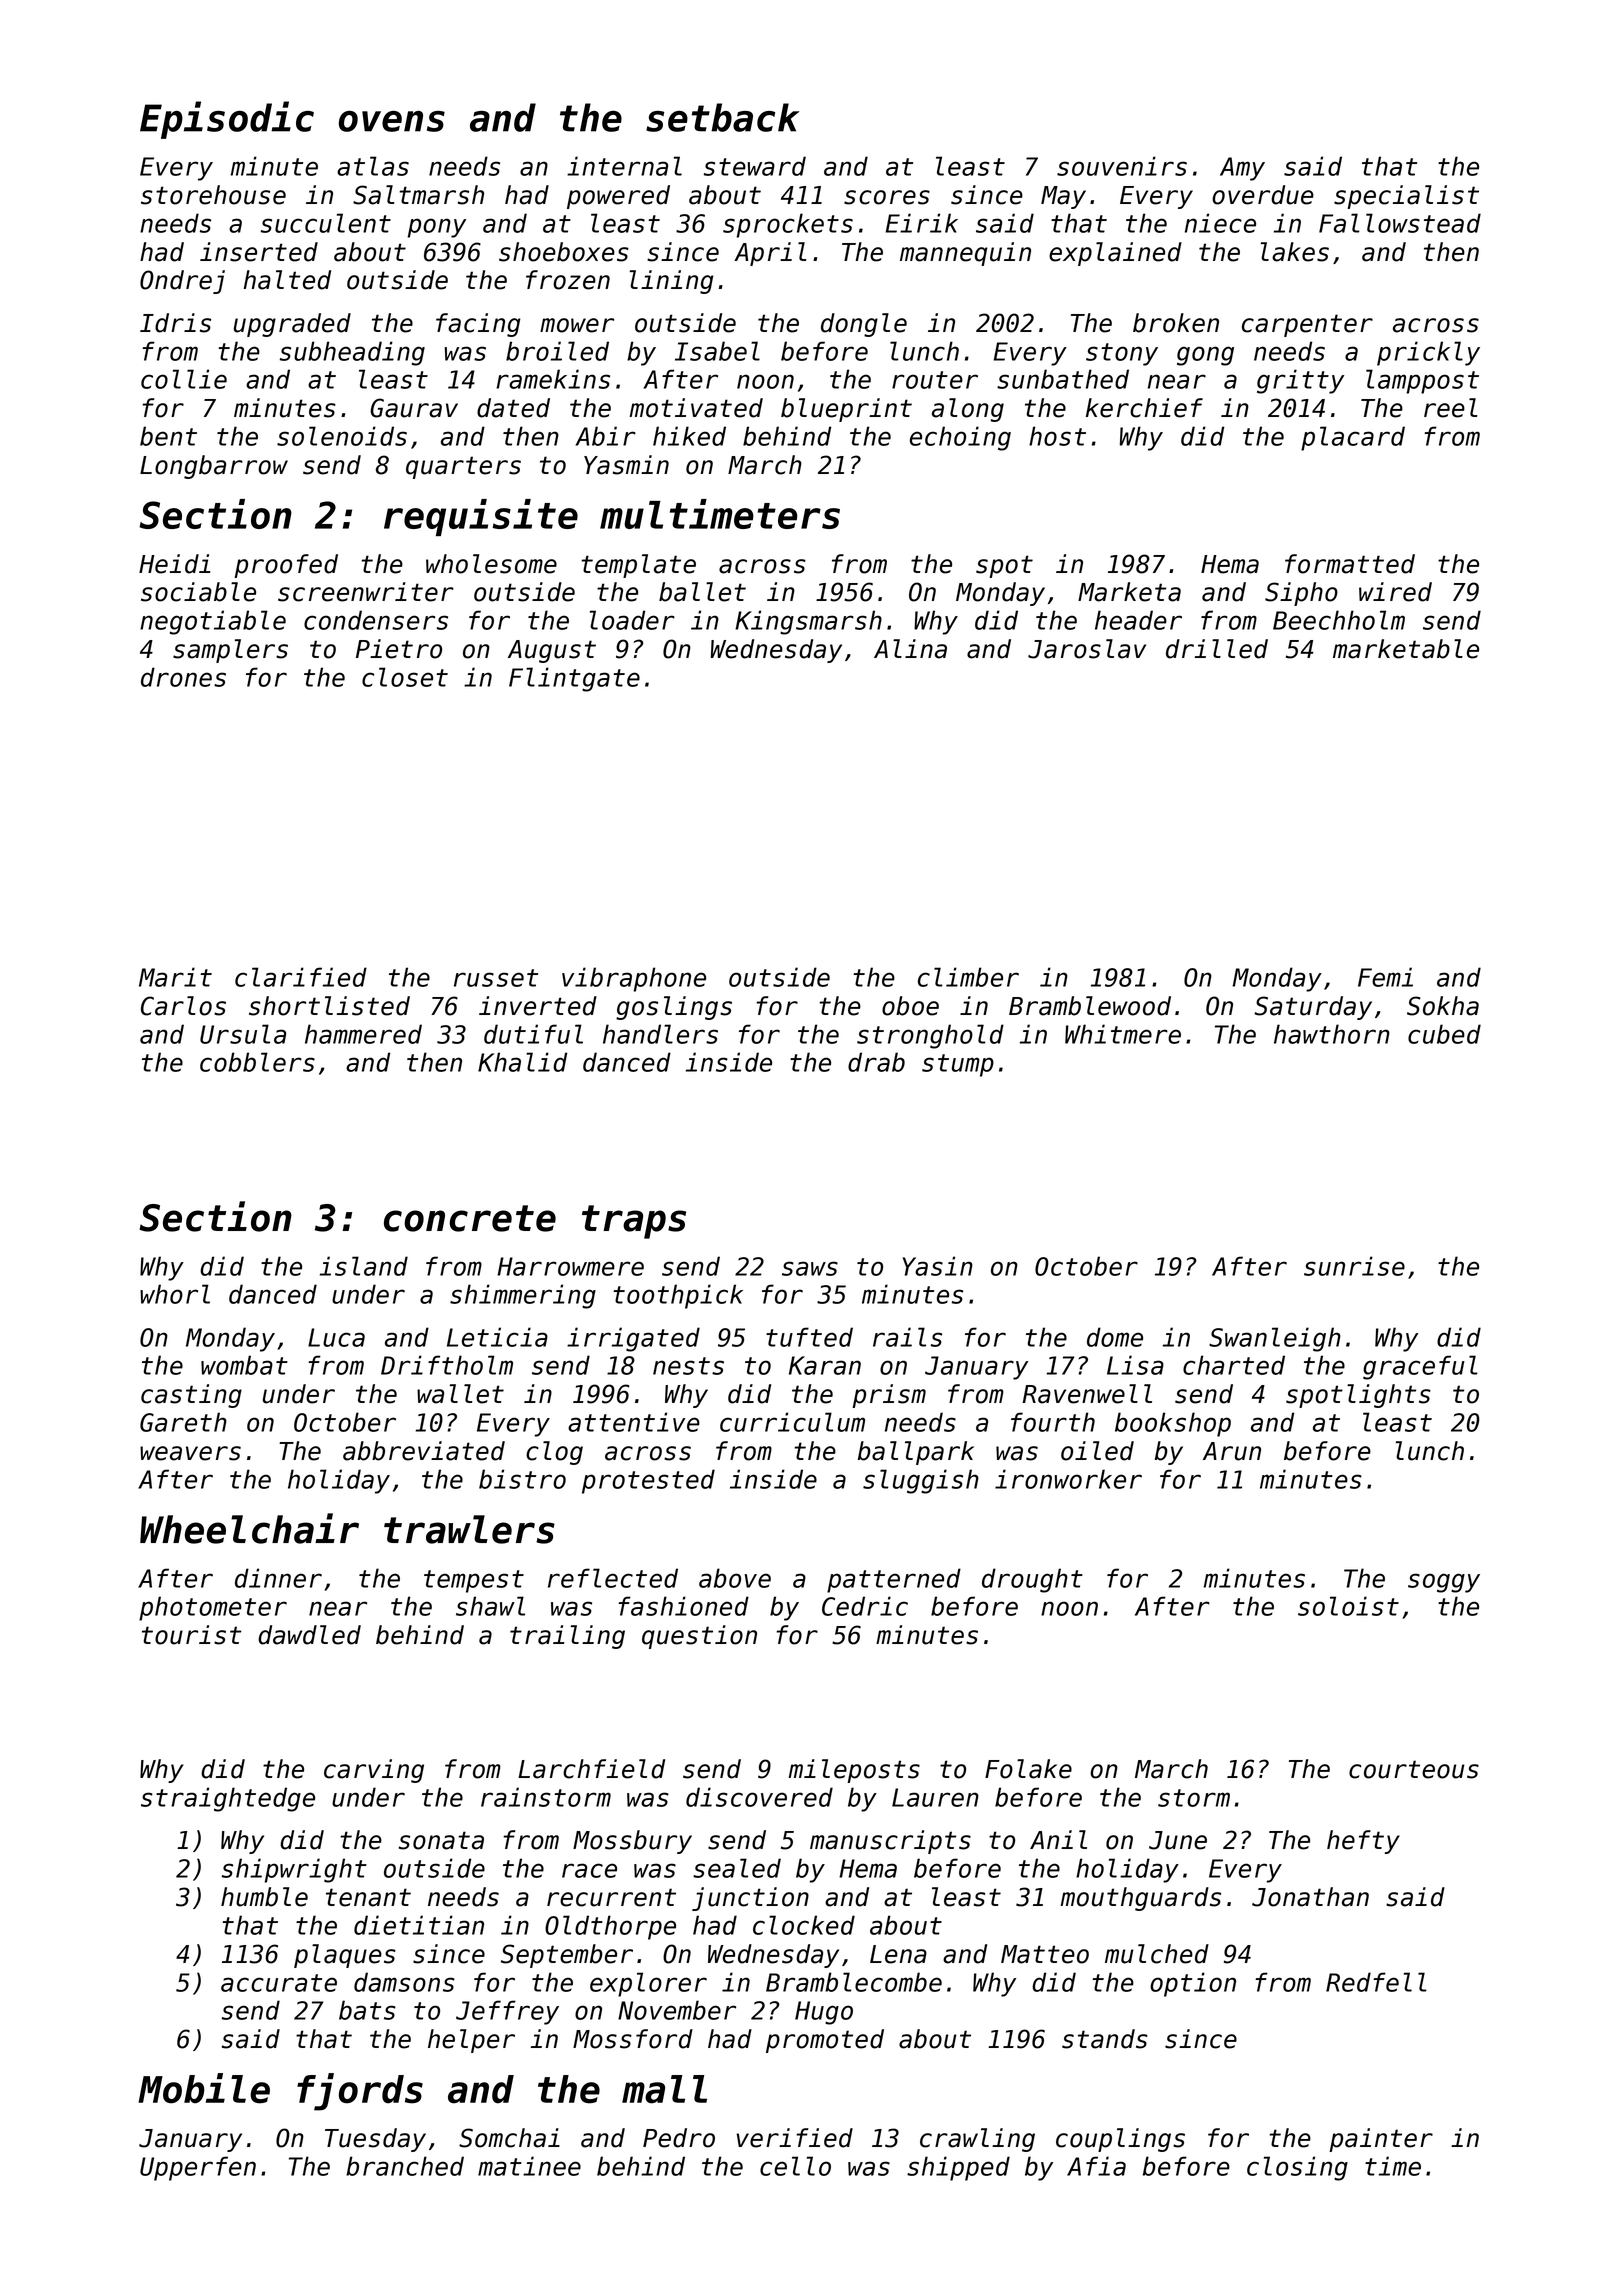  Describe the element at coordinates (198, 2168) in the image. I see `Upperfen` at that location.
